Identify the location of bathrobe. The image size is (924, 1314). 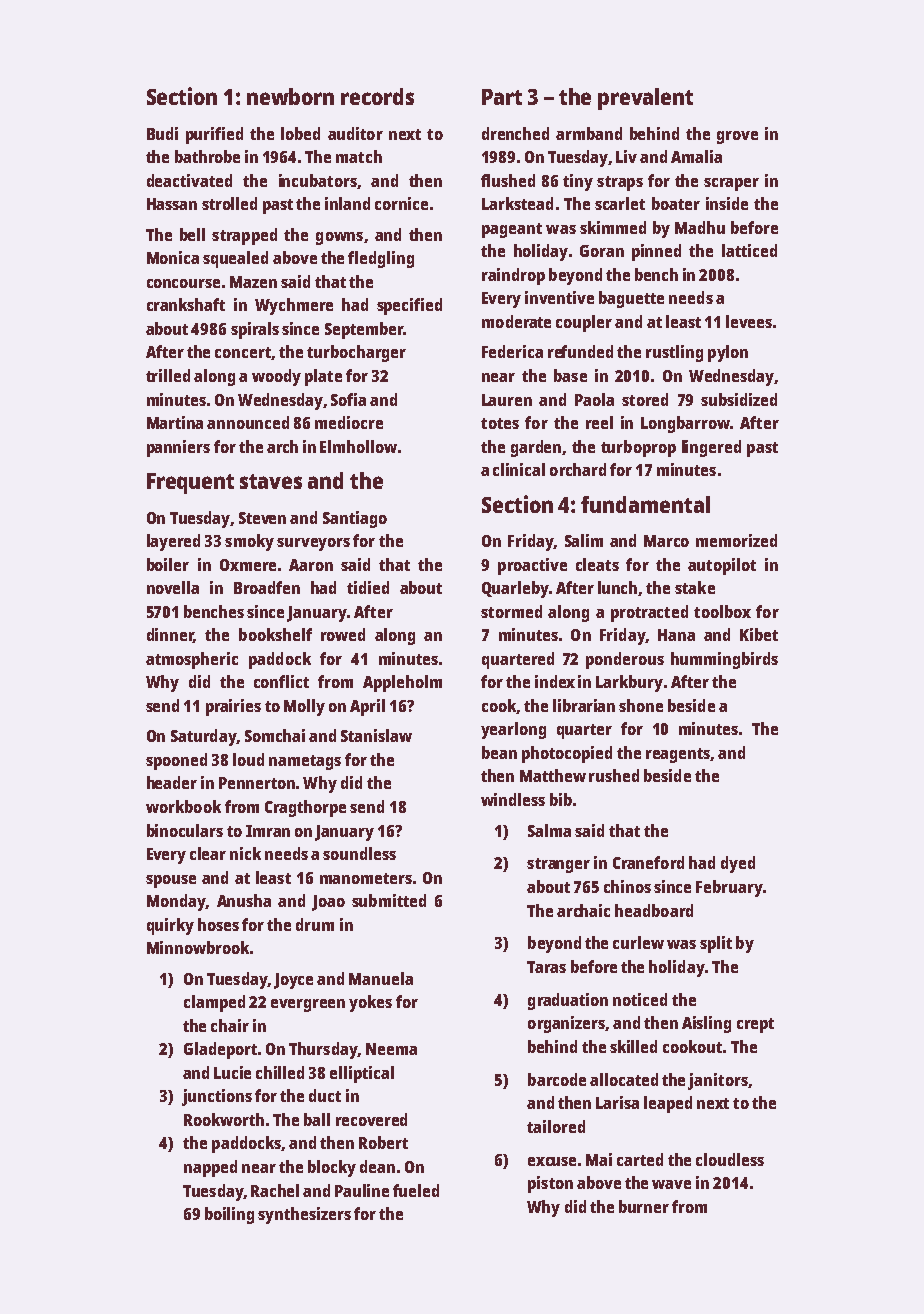
(207, 156).
